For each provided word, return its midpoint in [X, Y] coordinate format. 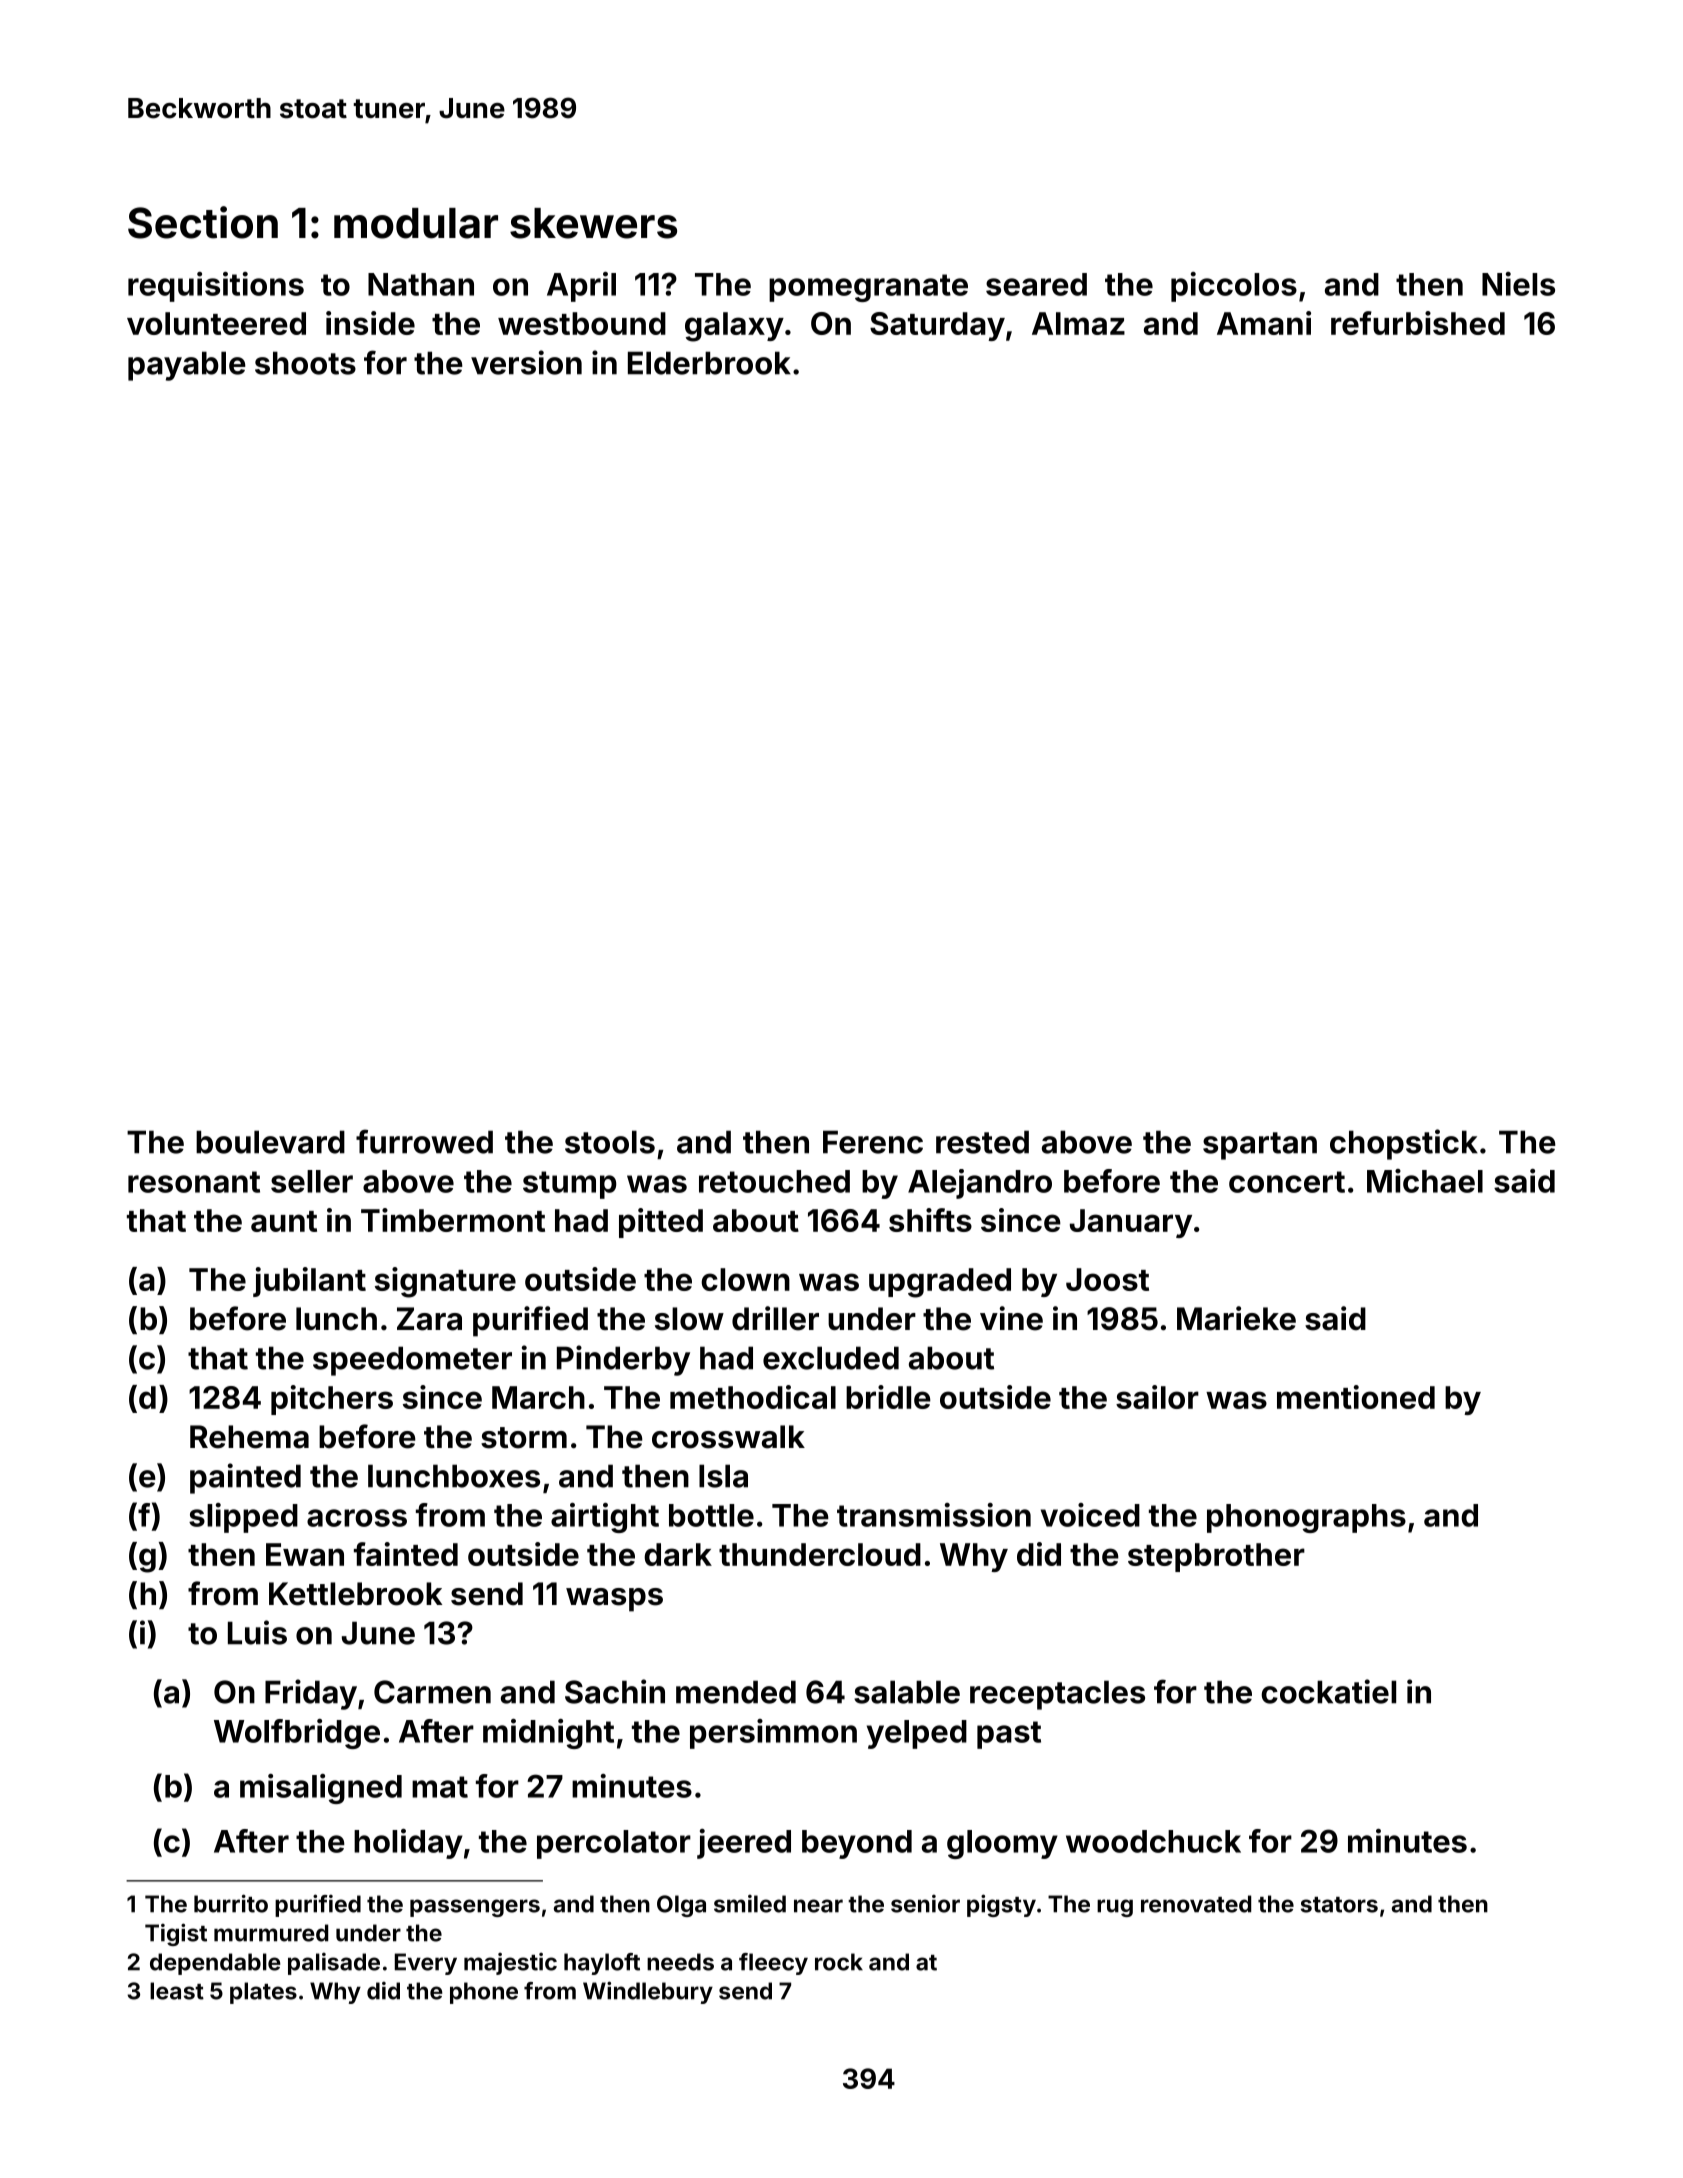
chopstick [1404, 1144]
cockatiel [1328, 1691]
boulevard [270, 1142]
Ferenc [873, 1142]
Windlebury [648, 1992]
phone [484, 1993]
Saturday [937, 326]
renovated [1196, 1904]
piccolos [1234, 287]
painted [245, 1478]
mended [736, 1692]
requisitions [216, 287]
